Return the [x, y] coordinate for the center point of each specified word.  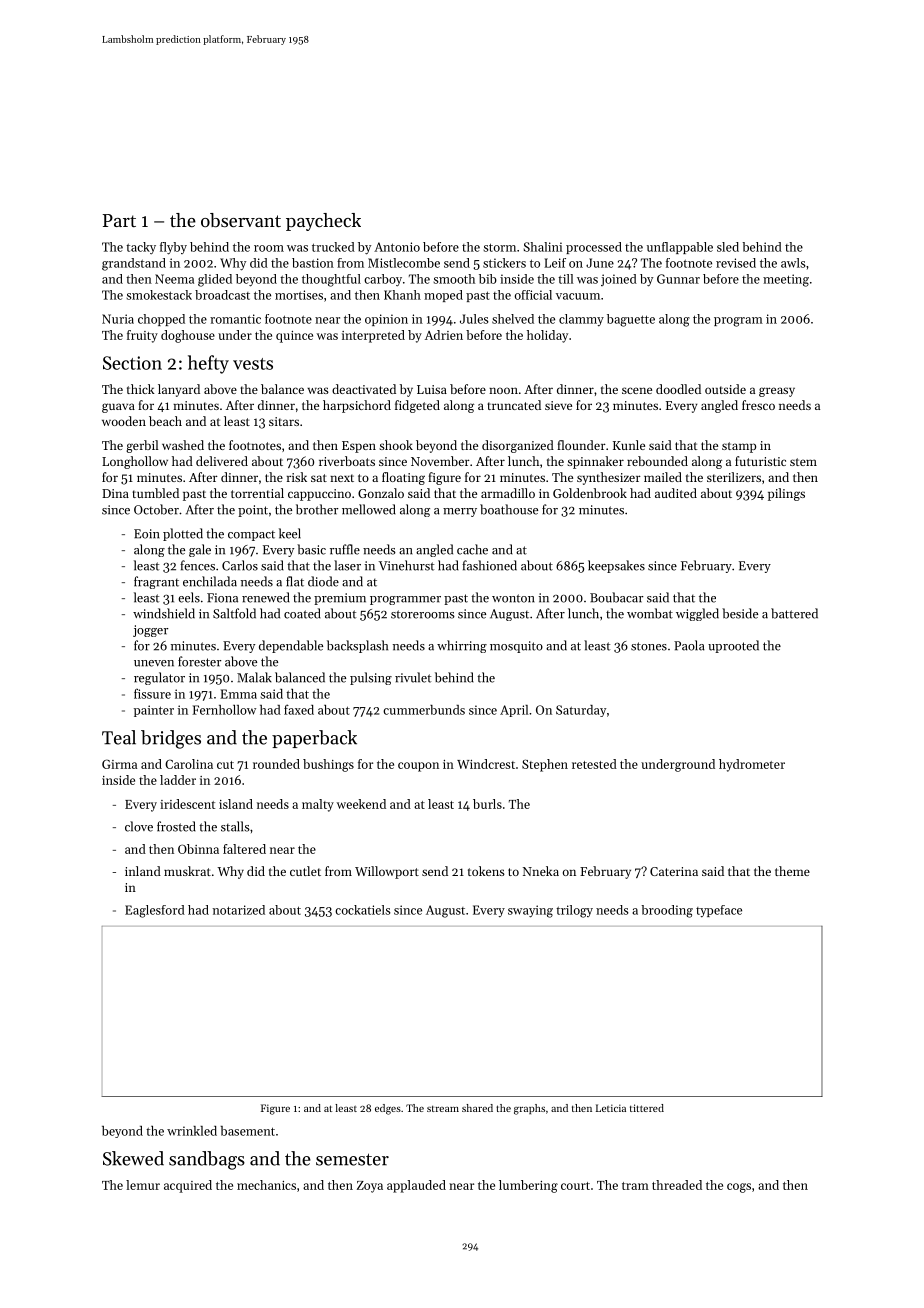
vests [253, 364]
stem [803, 462]
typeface [719, 911]
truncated [514, 405]
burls [487, 804]
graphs [529, 1109]
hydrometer [752, 765]
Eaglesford [155, 911]
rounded [276, 764]
